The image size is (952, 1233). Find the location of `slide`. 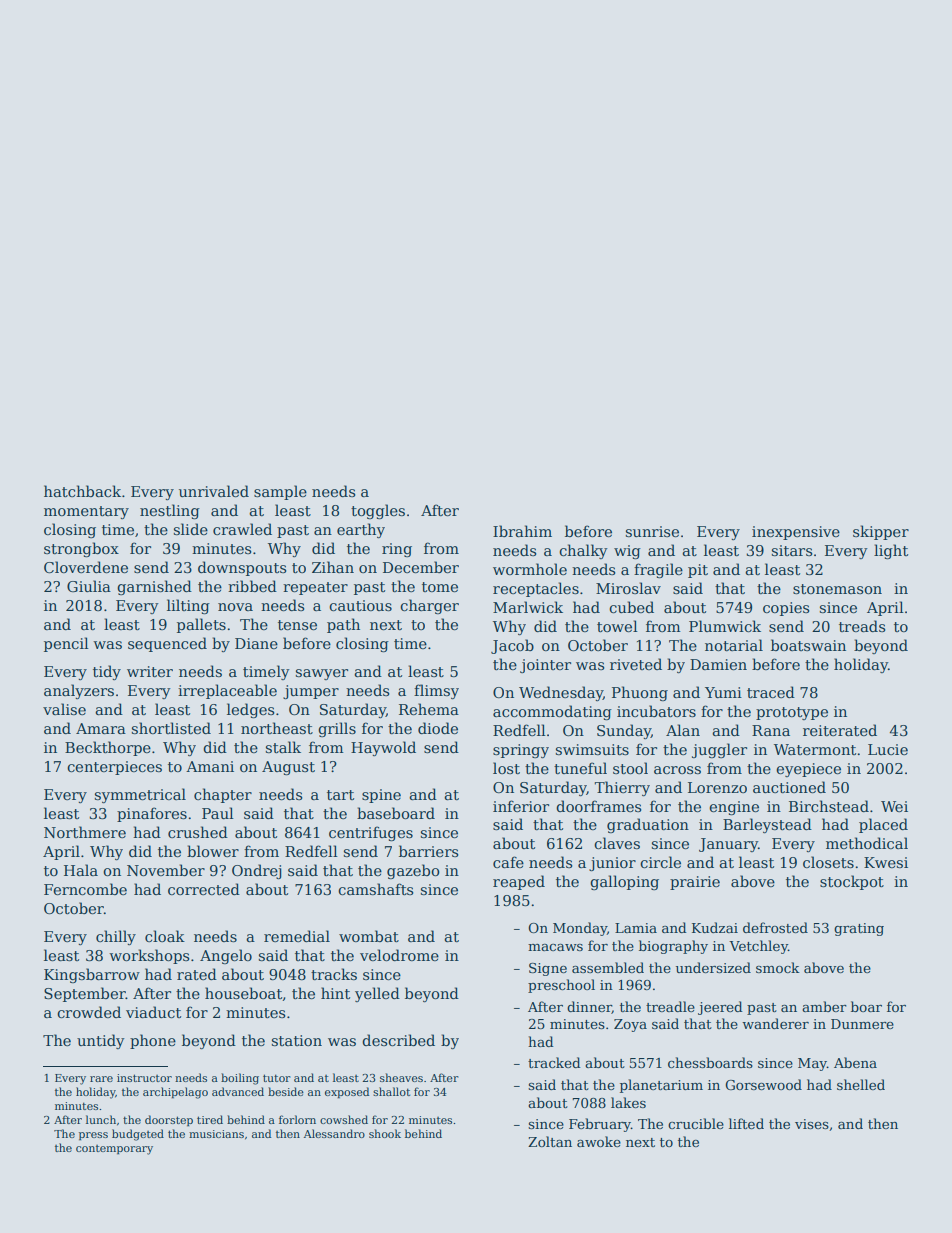

slide is located at coordinates (191, 529).
